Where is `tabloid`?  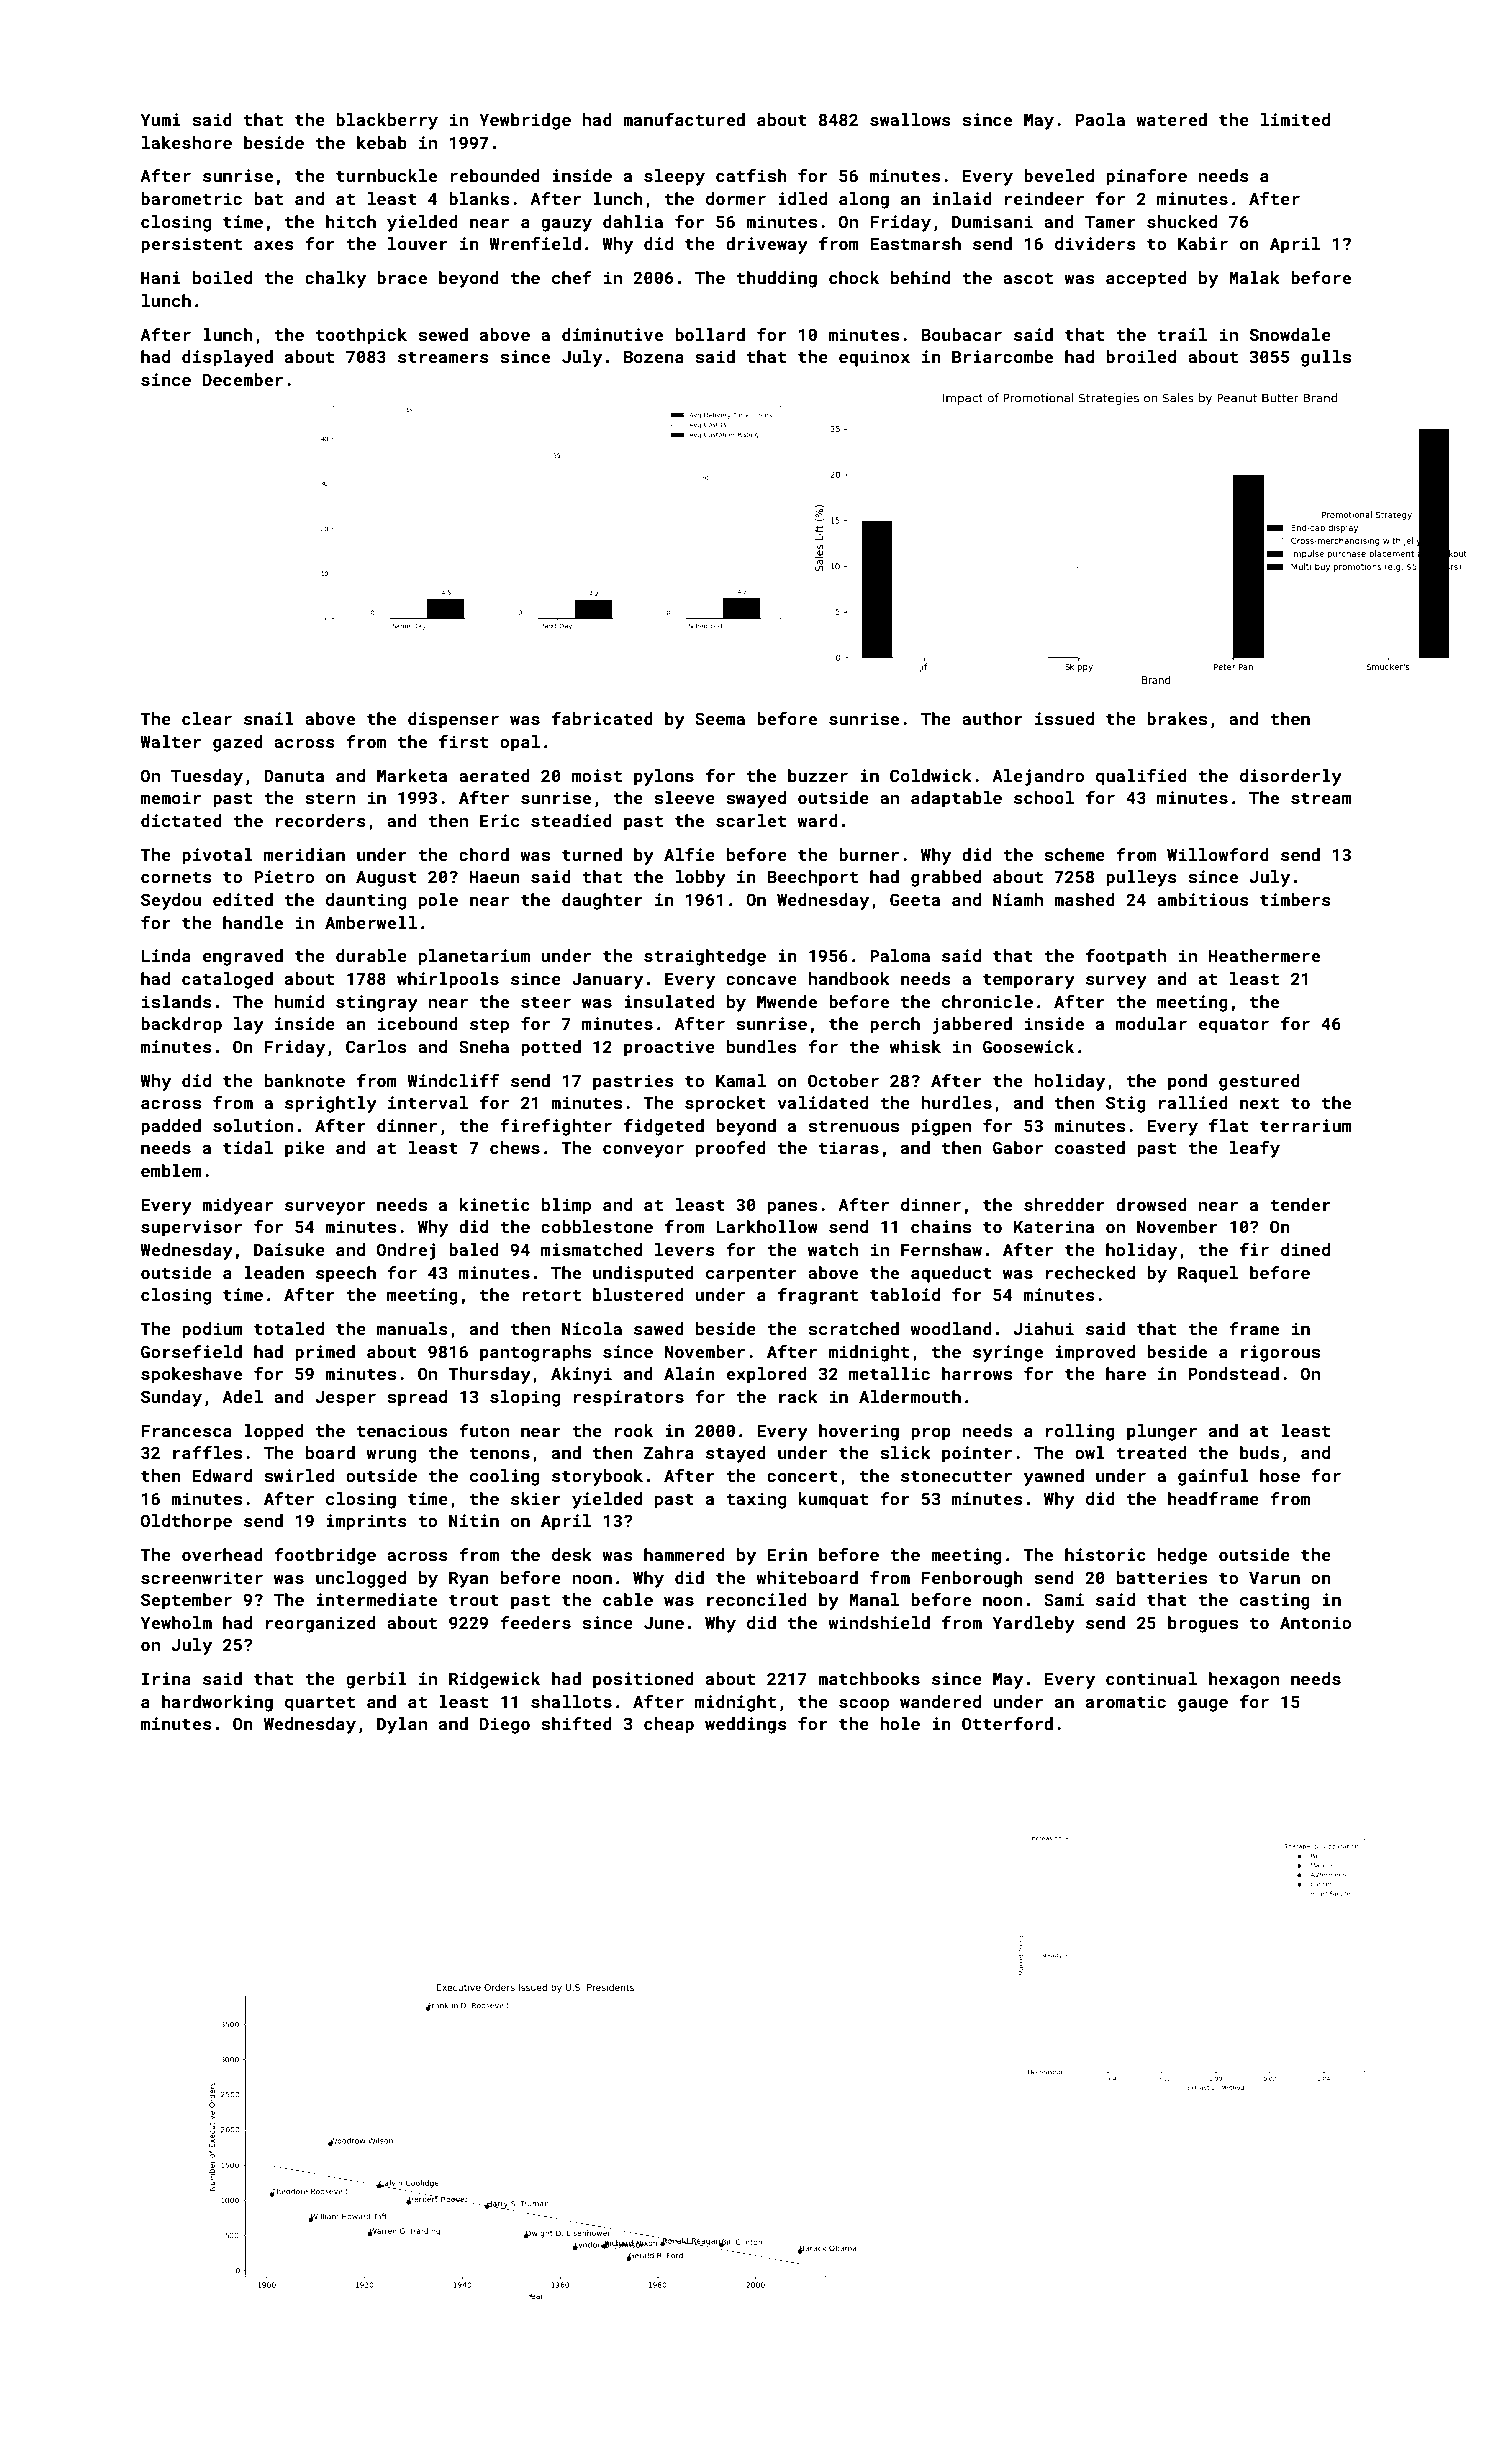 tabloid is located at coordinates (905, 1294).
